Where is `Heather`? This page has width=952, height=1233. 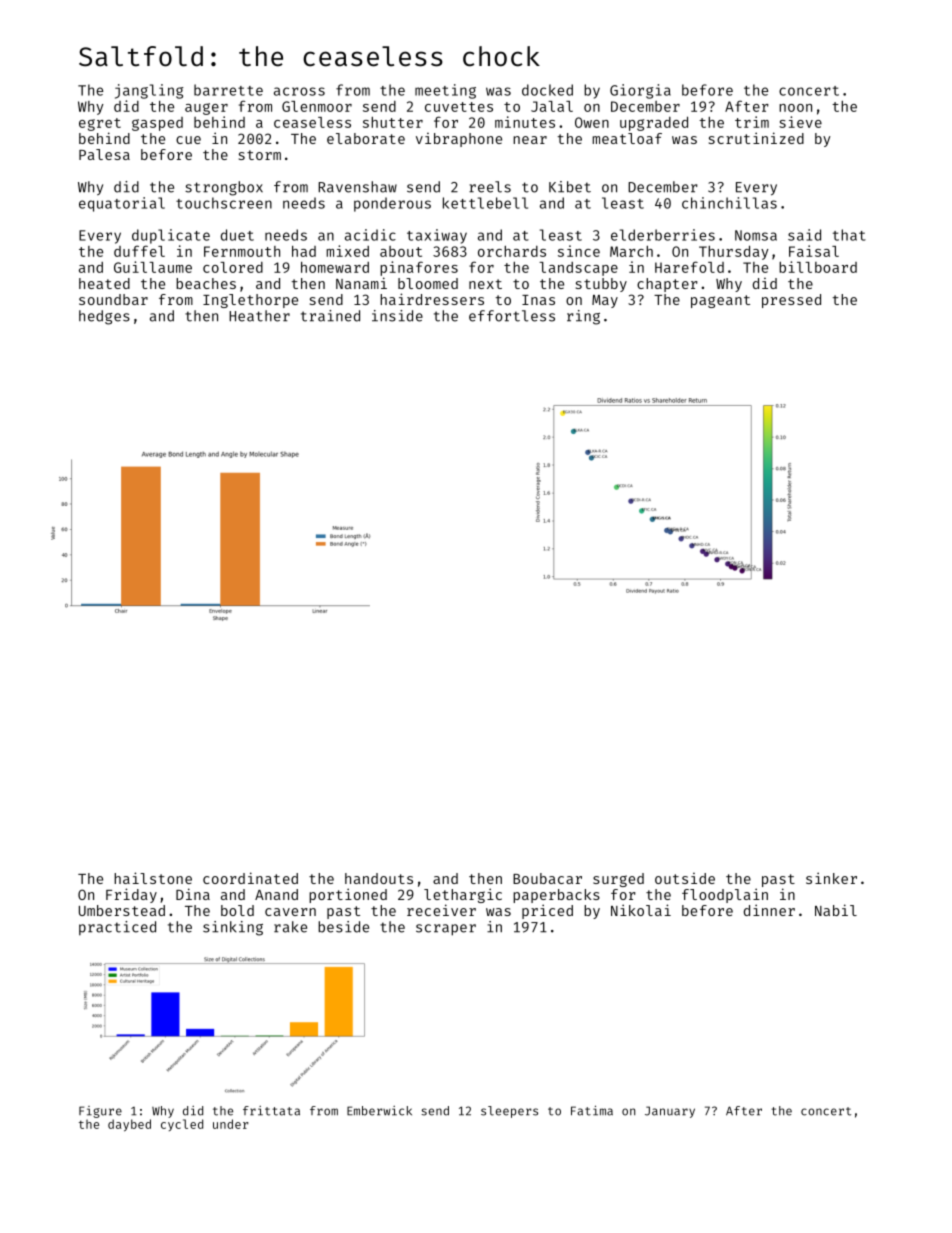
Heather is located at coordinates (259, 316).
